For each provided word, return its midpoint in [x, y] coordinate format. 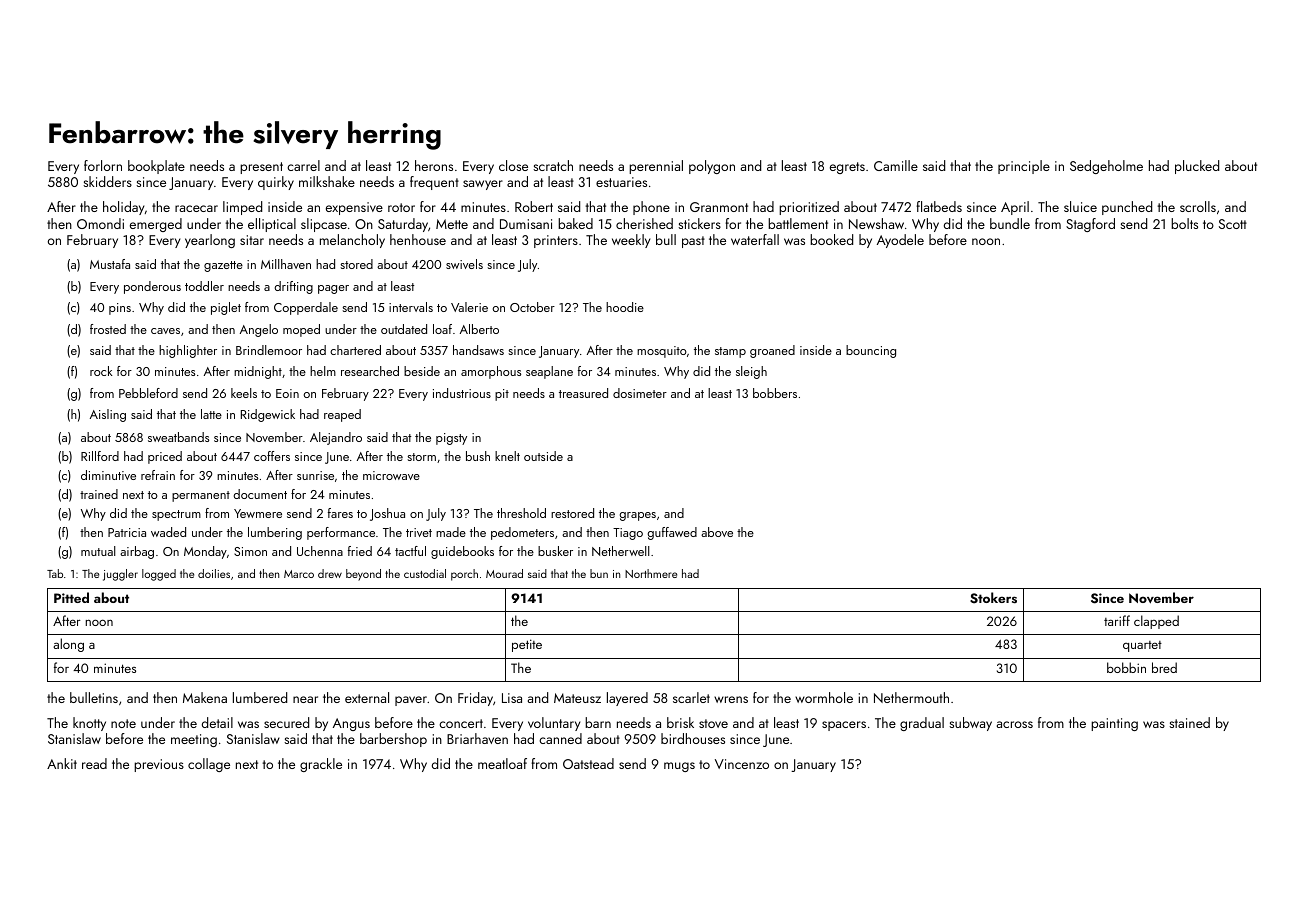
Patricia [127, 532]
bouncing [871, 351]
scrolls [1198, 206]
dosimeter [640, 393]
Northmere [651, 573]
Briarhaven [477, 738]
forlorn [103, 165]
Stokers [993, 598]
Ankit [62, 763]
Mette [452, 224]
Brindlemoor [269, 350]
